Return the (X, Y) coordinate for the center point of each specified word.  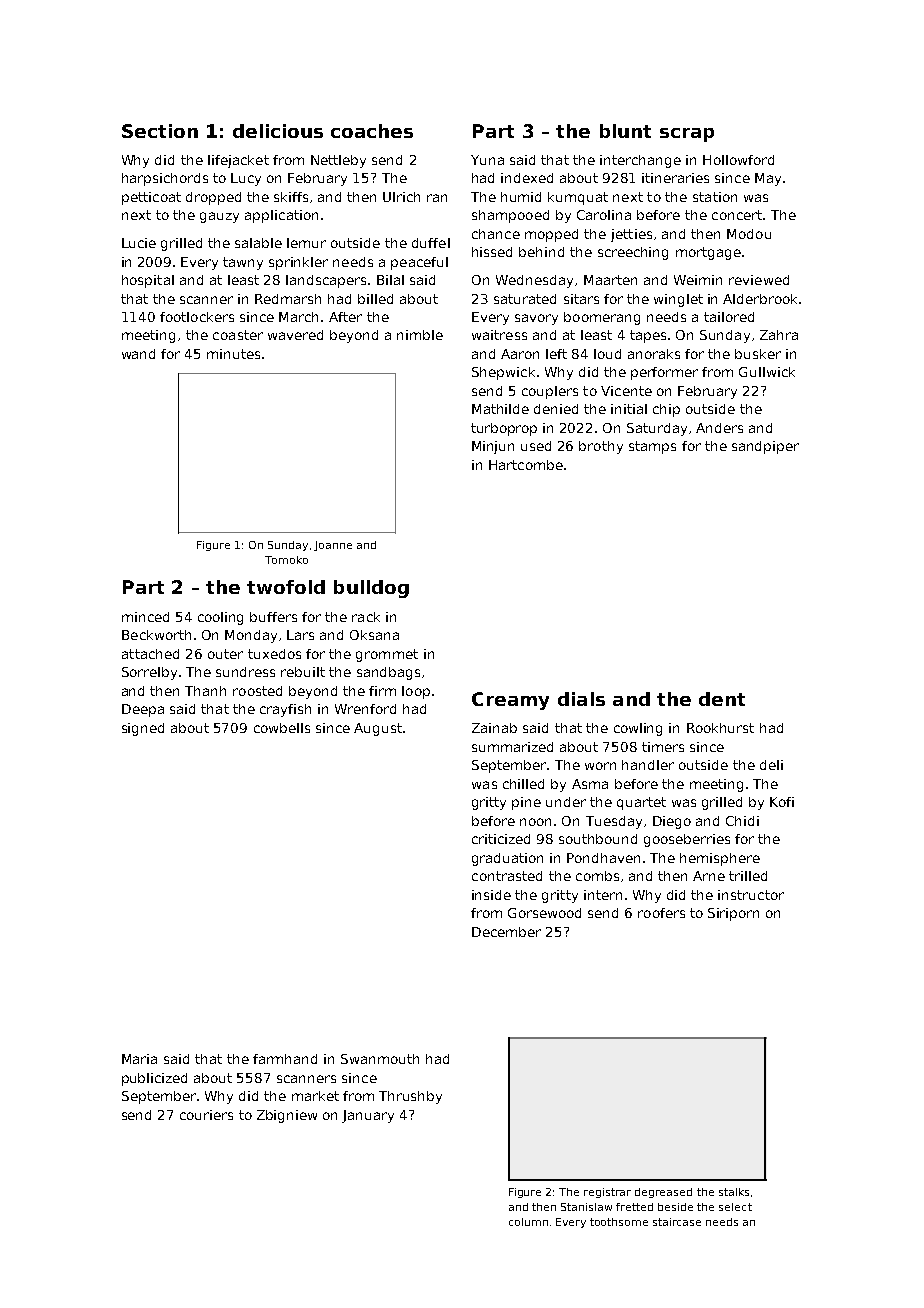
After (345, 317)
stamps (652, 447)
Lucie (139, 243)
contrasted (507, 876)
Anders (719, 428)
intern (603, 895)
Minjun (493, 447)
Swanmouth (380, 1059)
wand (138, 354)
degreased (663, 1193)
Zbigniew (287, 1116)
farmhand (285, 1059)
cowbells (282, 728)
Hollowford (738, 160)
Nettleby (338, 161)
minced (145, 617)
